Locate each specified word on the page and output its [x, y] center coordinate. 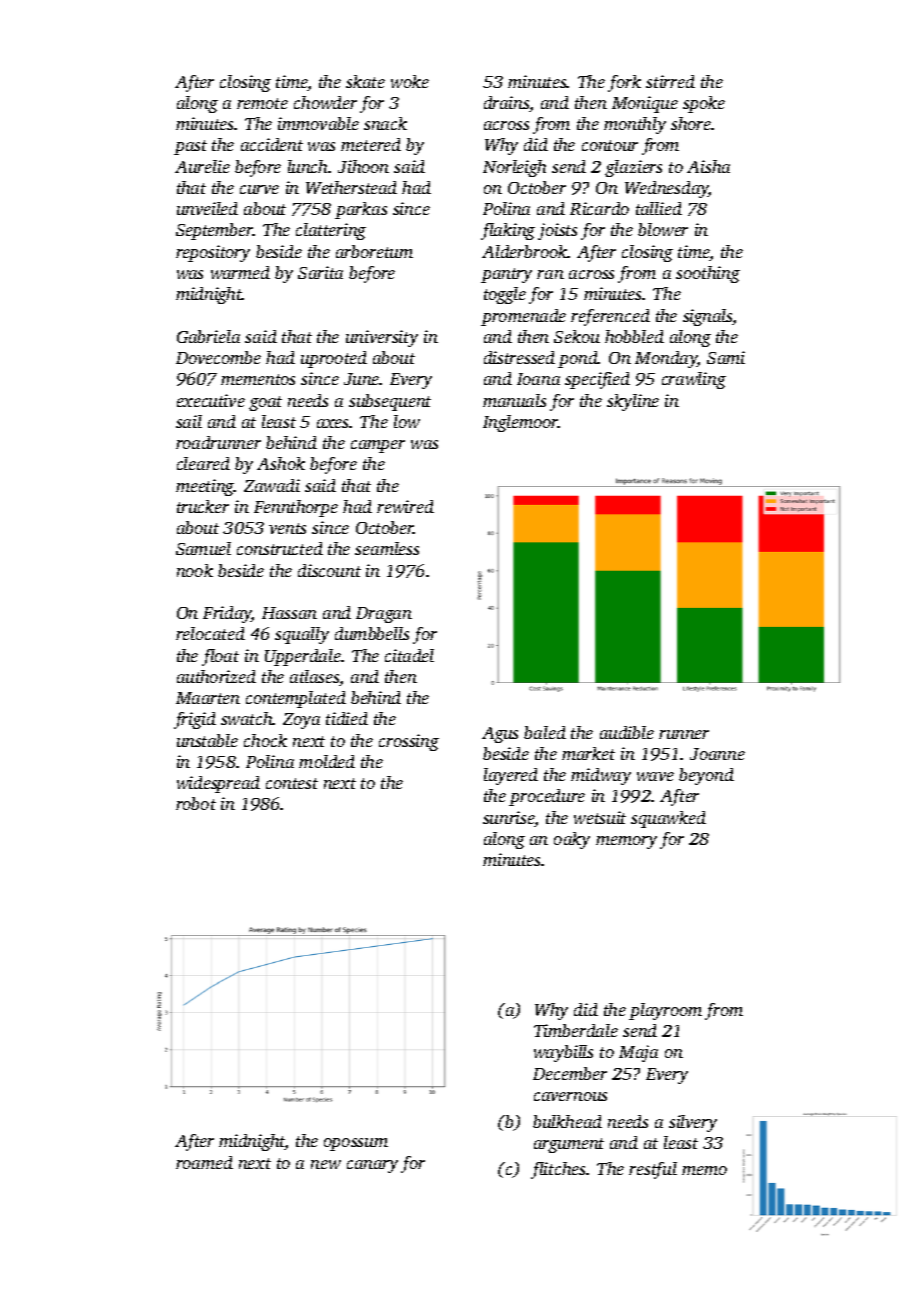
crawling [694, 380]
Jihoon [363, 166]
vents [287, 528]
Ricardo [599, 208]
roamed [204, 1162]
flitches [558, 1170]
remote [262, 103]
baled [545, 732]
